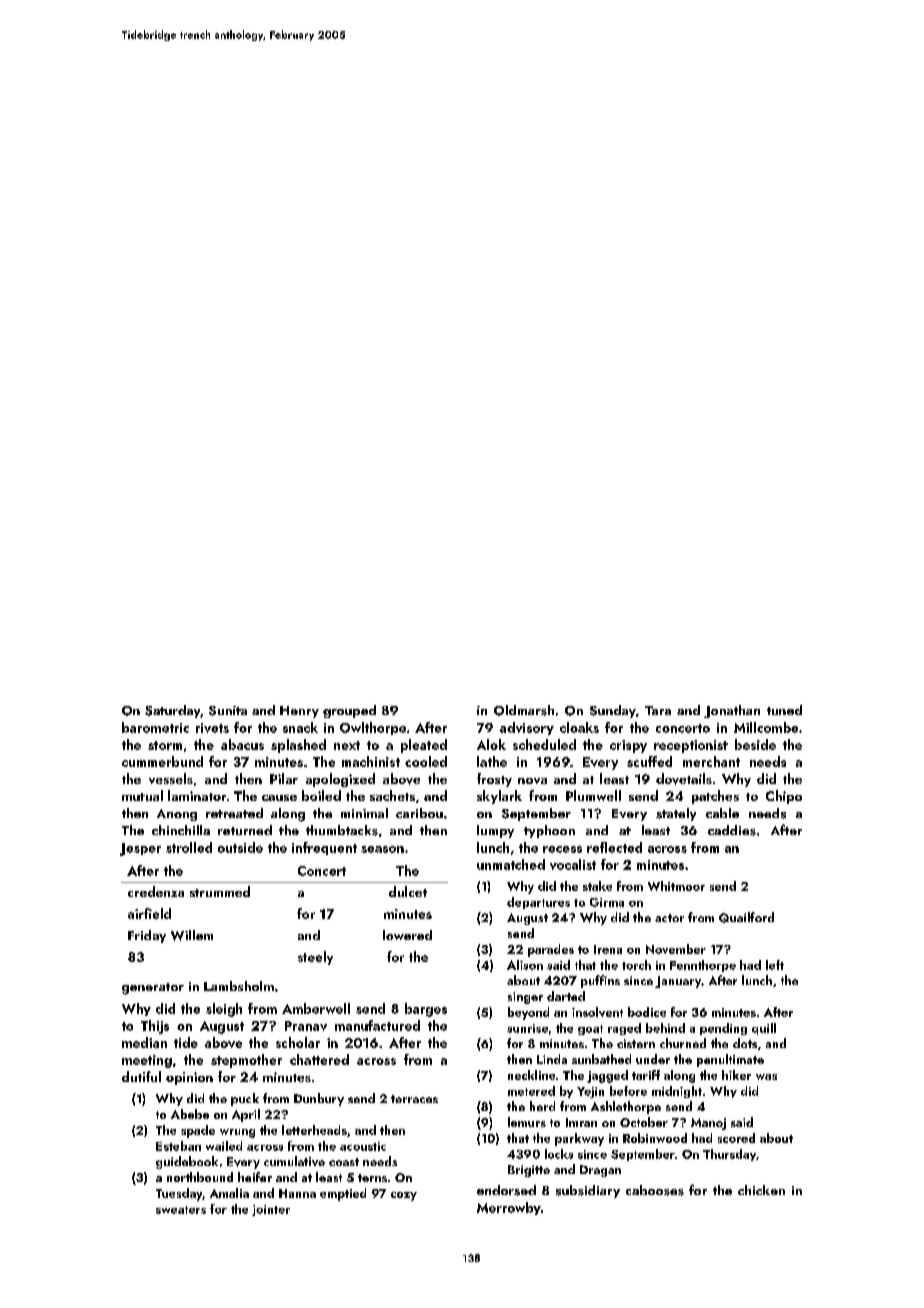 This screenshot has width=924, height=1308. What do you see at coordinates (181, 1210) in the screenshot?
I see `sweaters` at bounding box center [181, 1210].
